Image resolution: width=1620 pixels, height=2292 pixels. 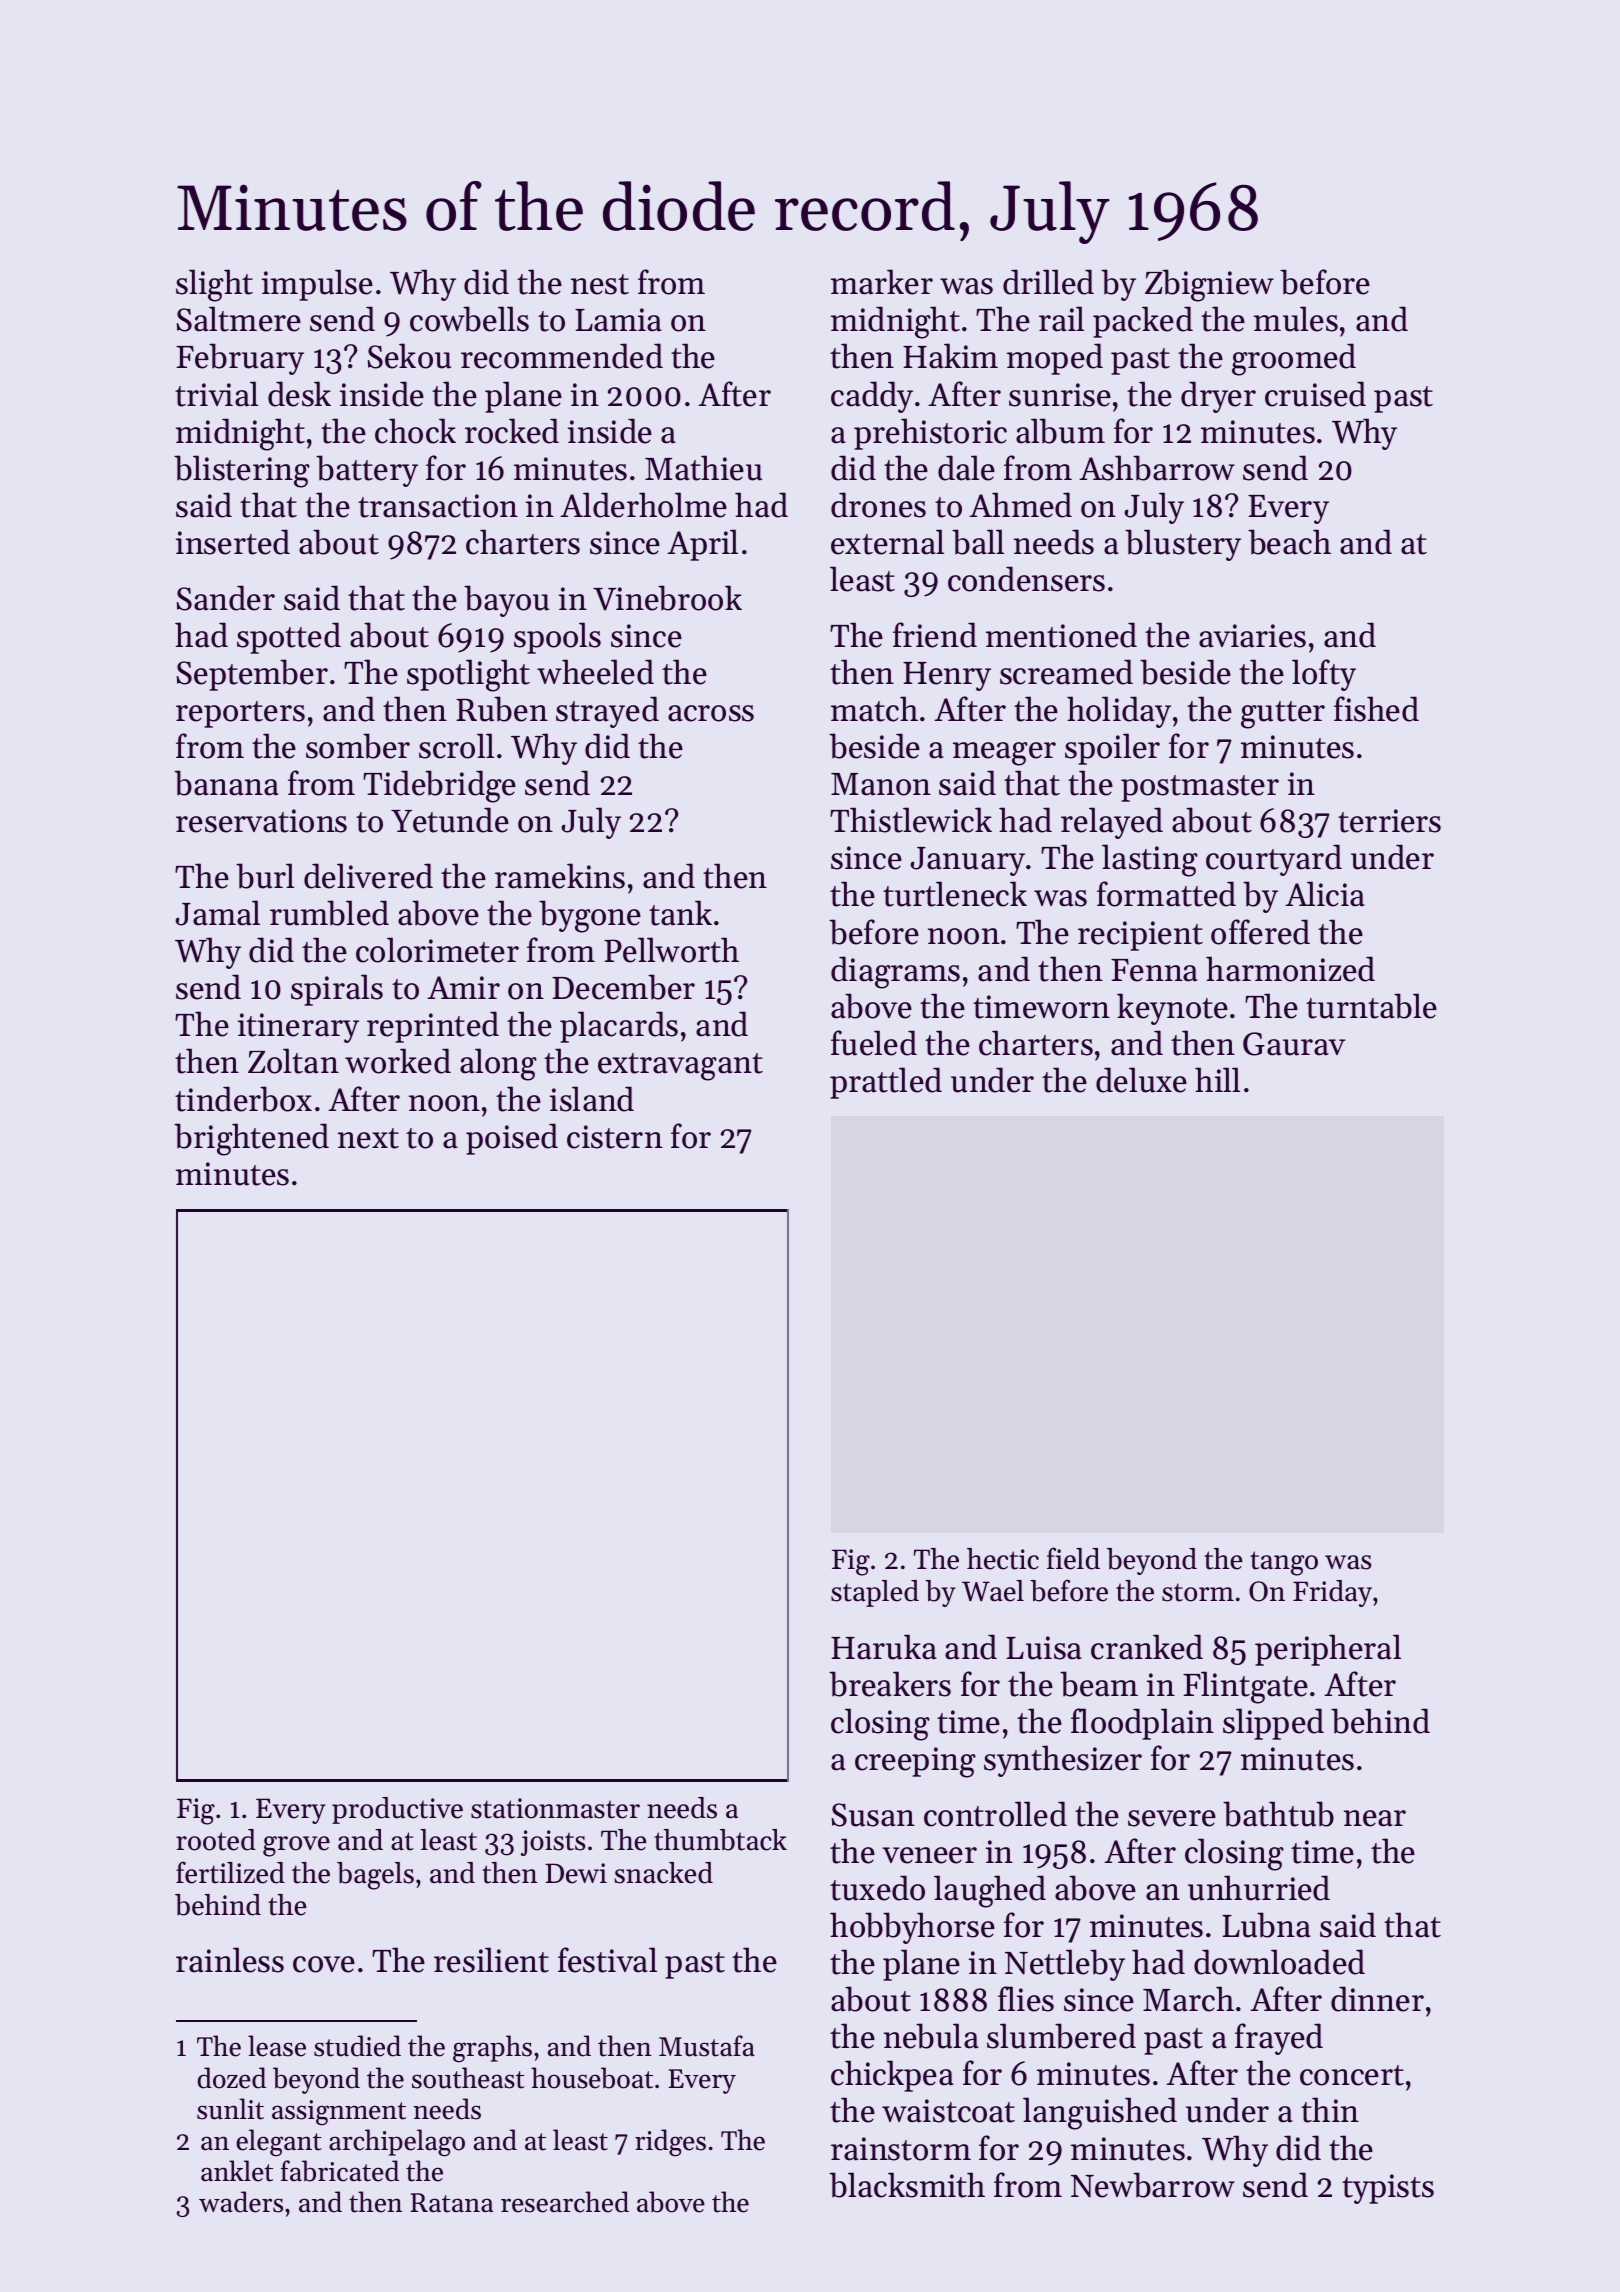 I want to click on near, so click(x=1375, y=1818).
